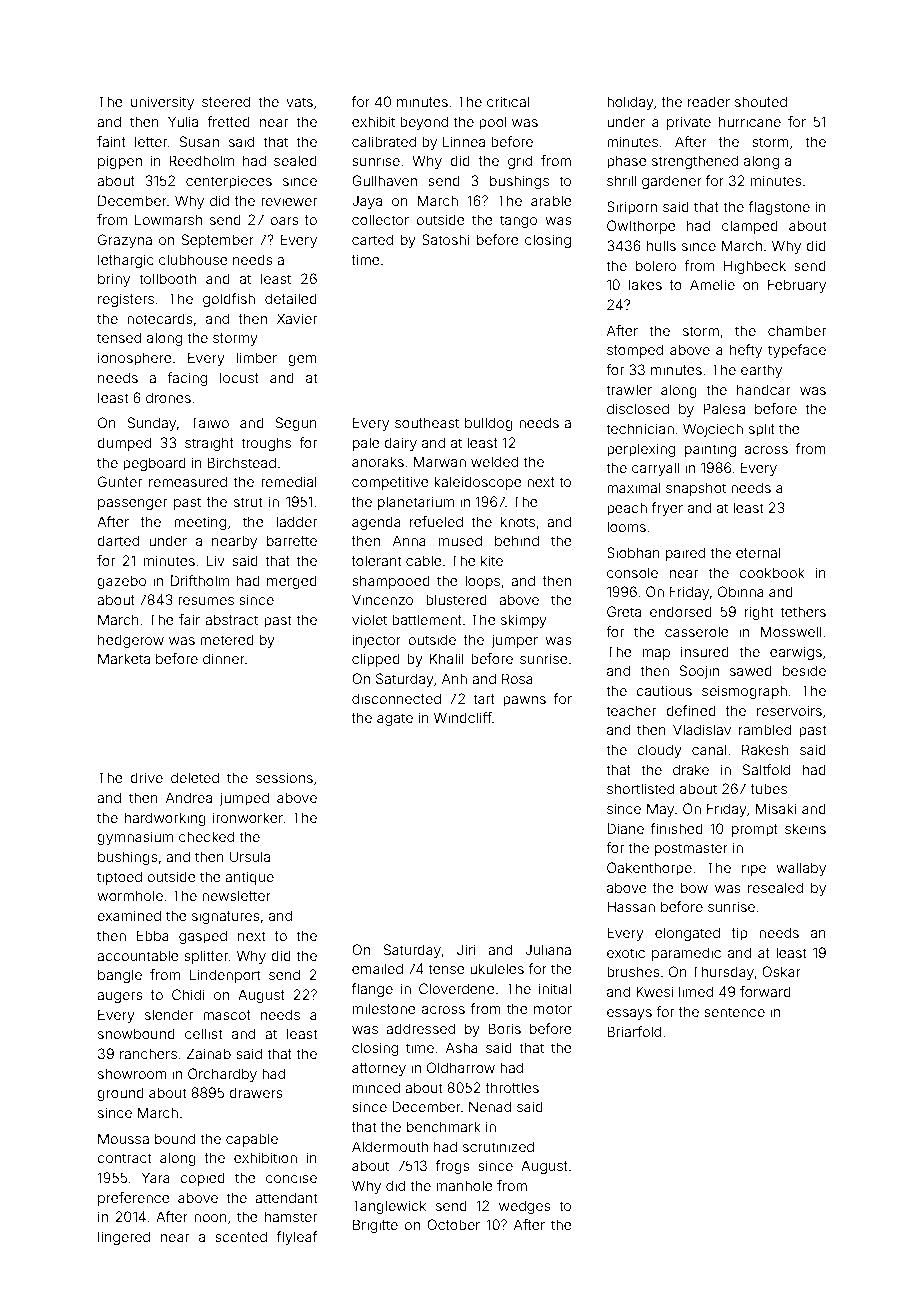  What do you see at coordinates (641, 227) in the image?
I see `Owlthorpe` at bounding box center [641, 227].
